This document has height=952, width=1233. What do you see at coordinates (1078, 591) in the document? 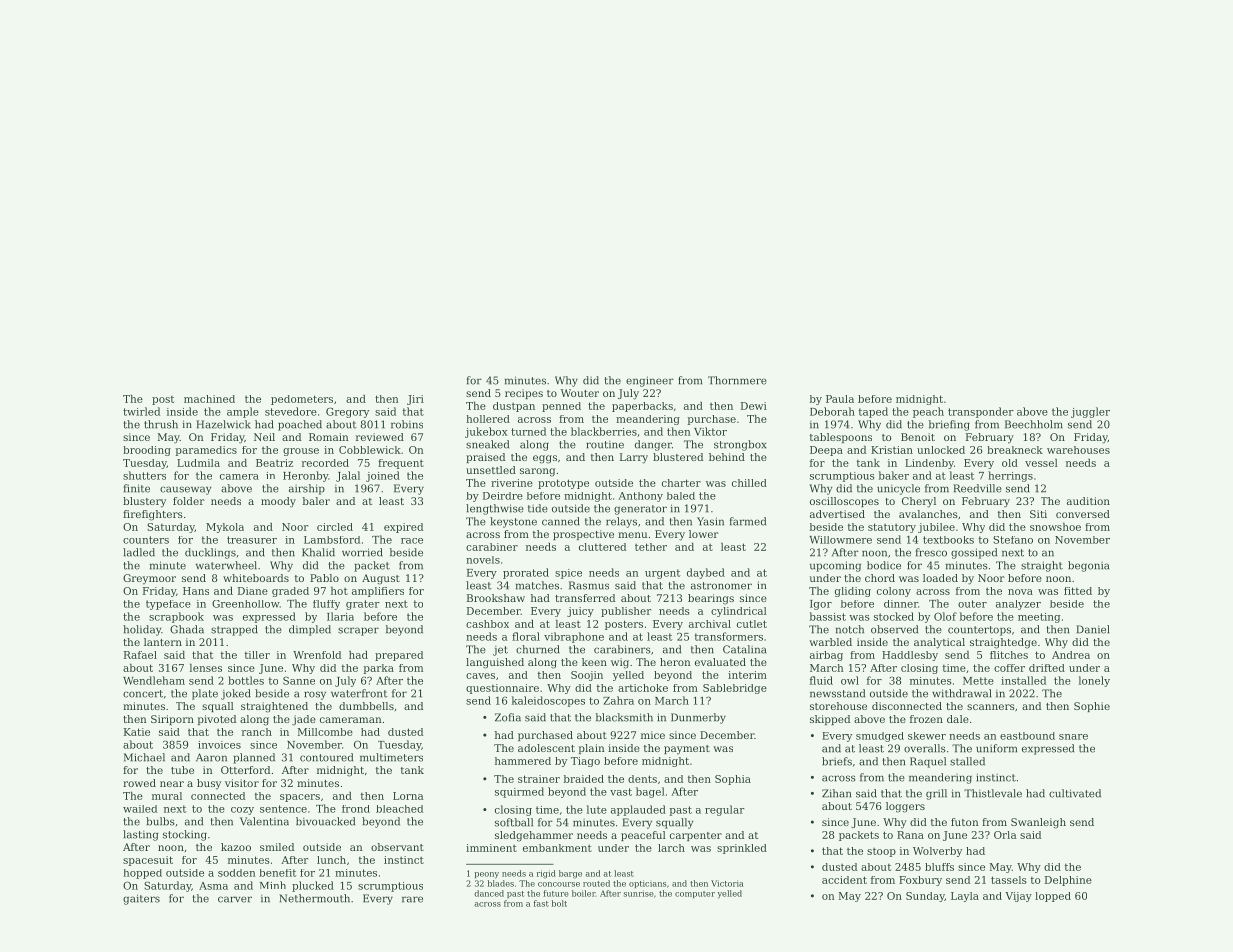
I see `fitted` at bounding box center [1078, 591].
